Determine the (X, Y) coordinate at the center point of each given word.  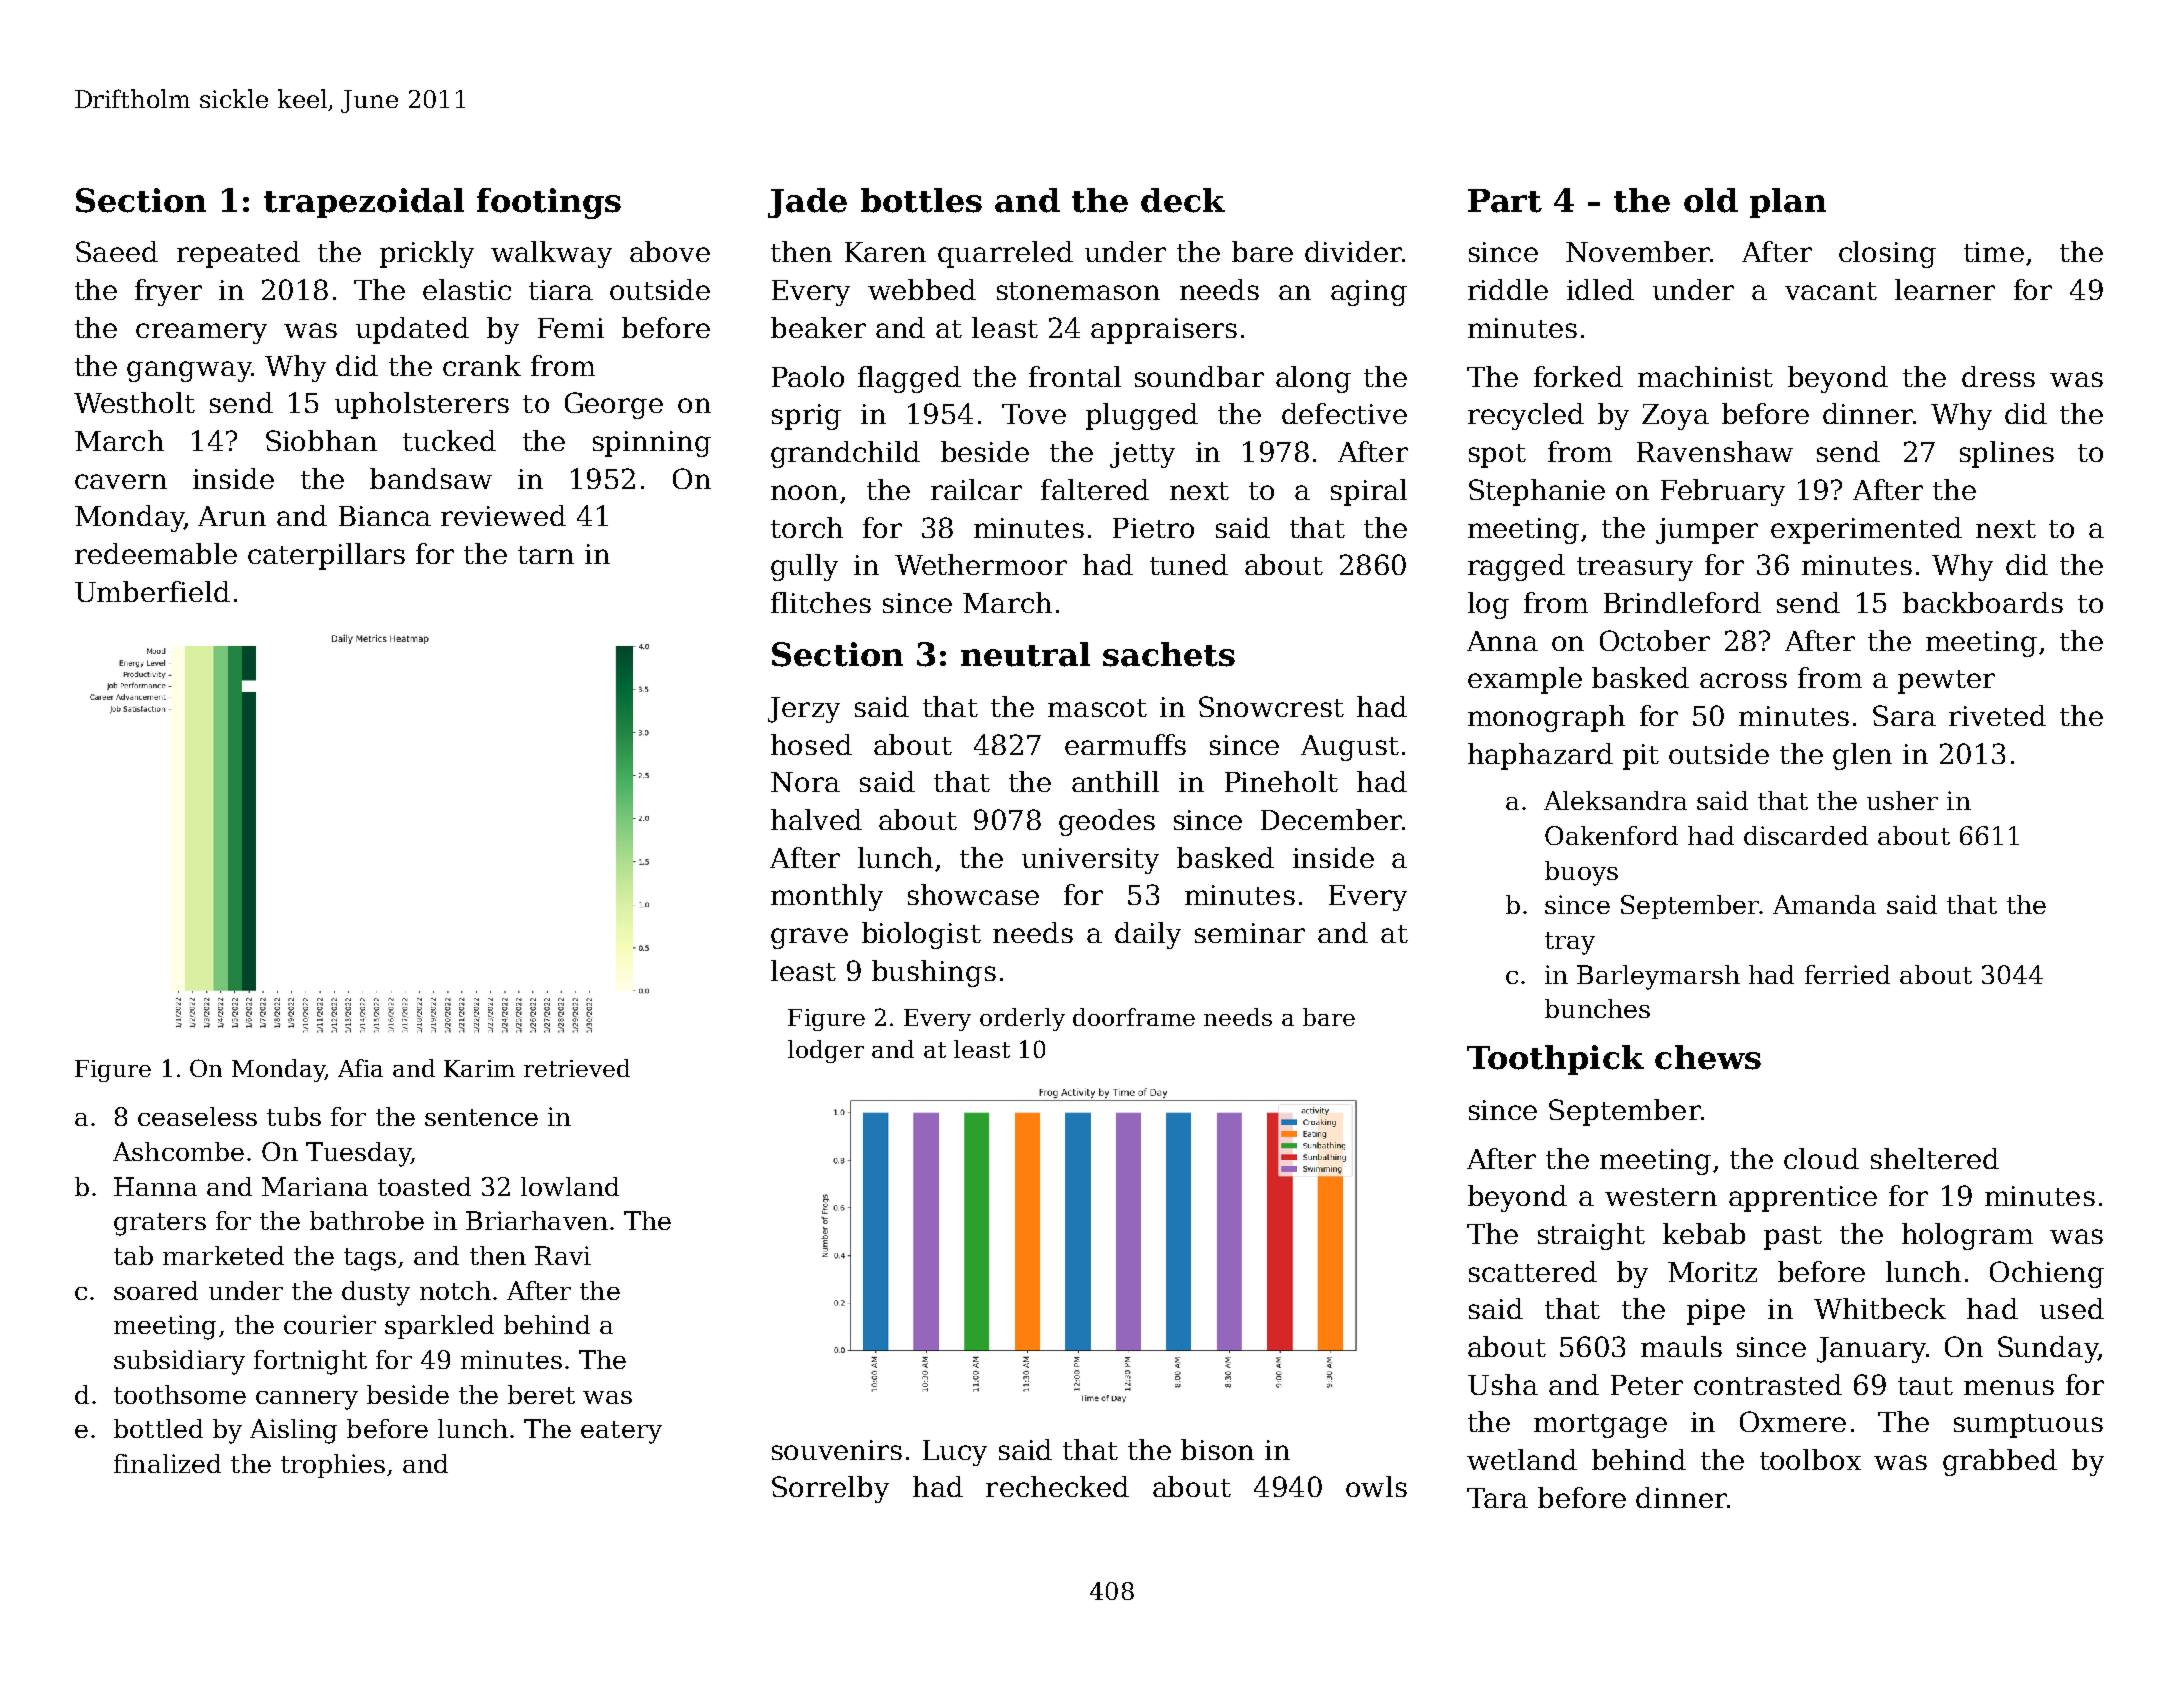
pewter (1946, 682)
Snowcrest (1271, 706)
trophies (333, 1466)
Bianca (385, 516)
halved (816, 819)
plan (1788, 203)
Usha (1503, 1384)
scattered (1533, 1271)
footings (549, 203)
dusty (376, 1293)
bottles (921, 200)
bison (1217, 1449)
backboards (1983, 602)
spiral (1369, 492)
